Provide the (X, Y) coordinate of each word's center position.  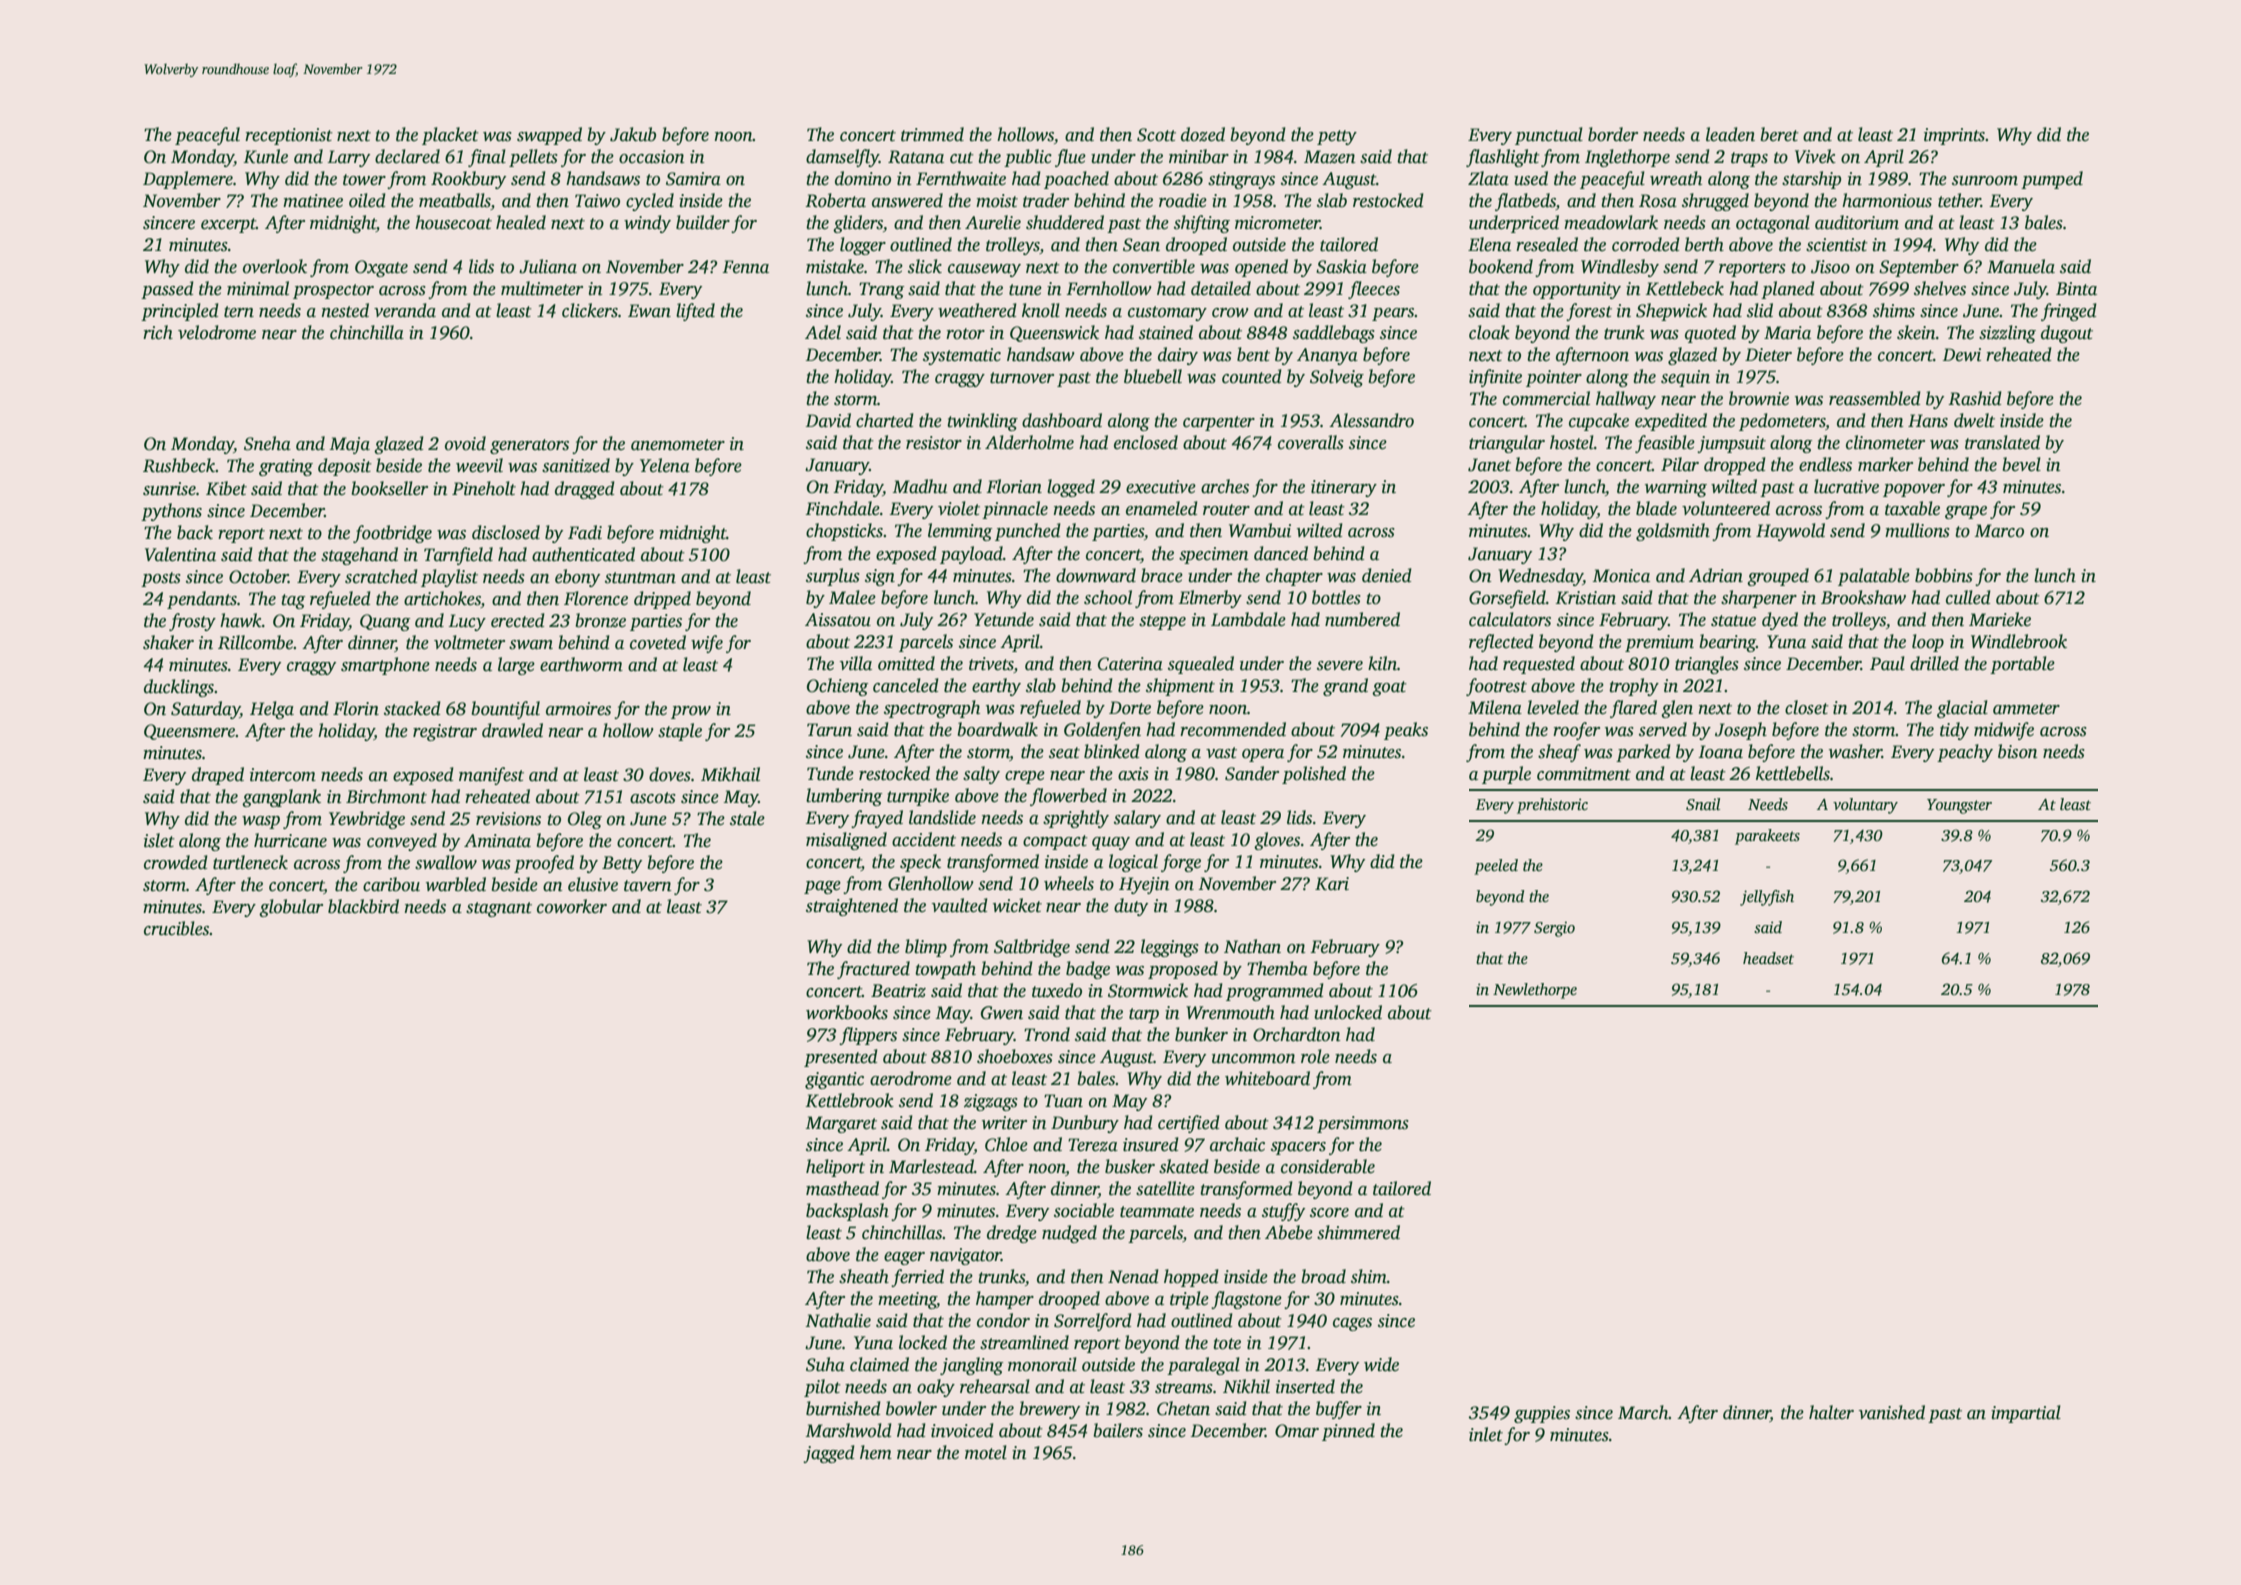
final (487, 158)
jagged (829, 1454)
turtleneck (250, 862)
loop (1928, 643)
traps (1749, 159)
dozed (1203, 134)
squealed (1201, 665)
